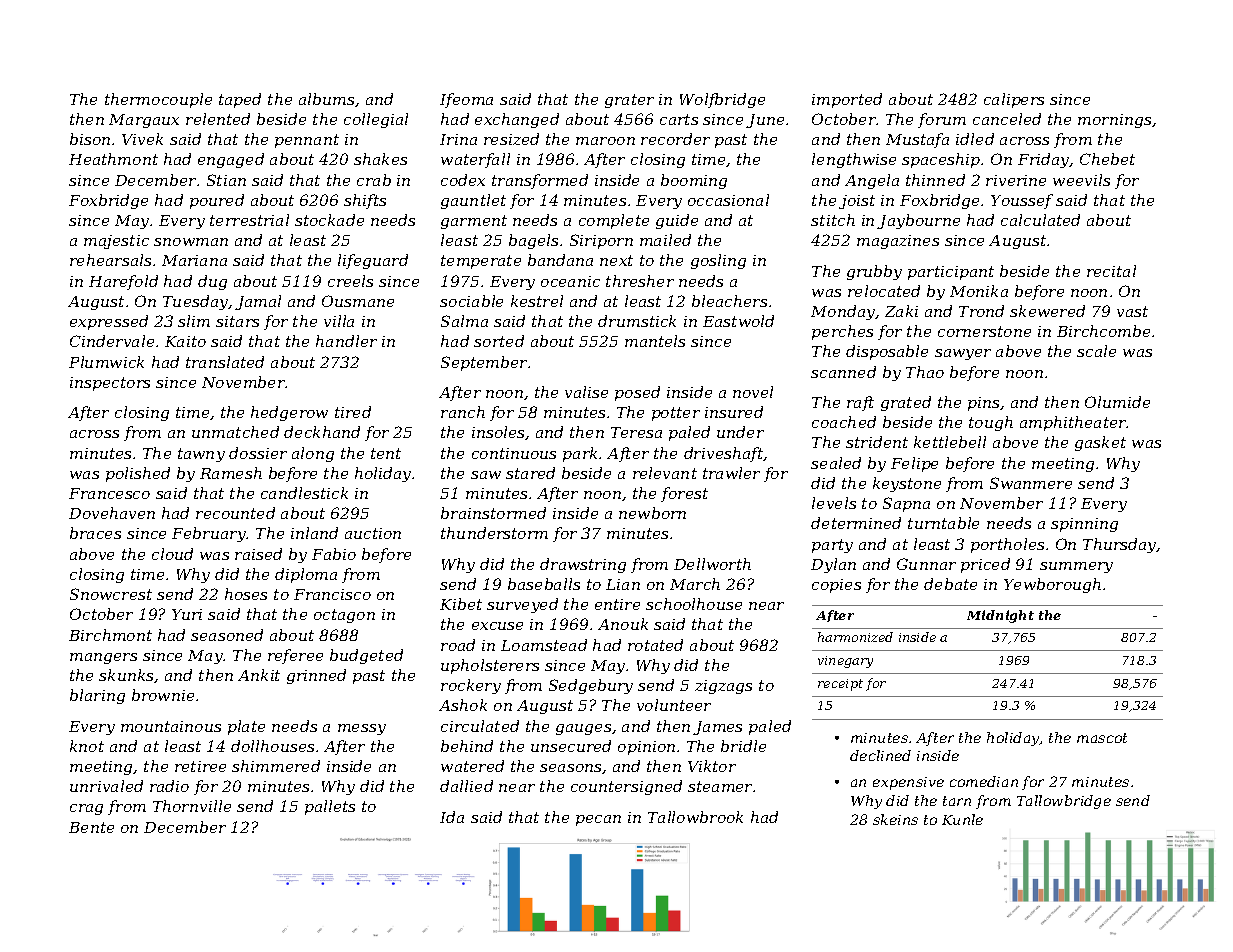  Describe the element at coordinates (127, 676) in the document. I see `skunks` at that location.
